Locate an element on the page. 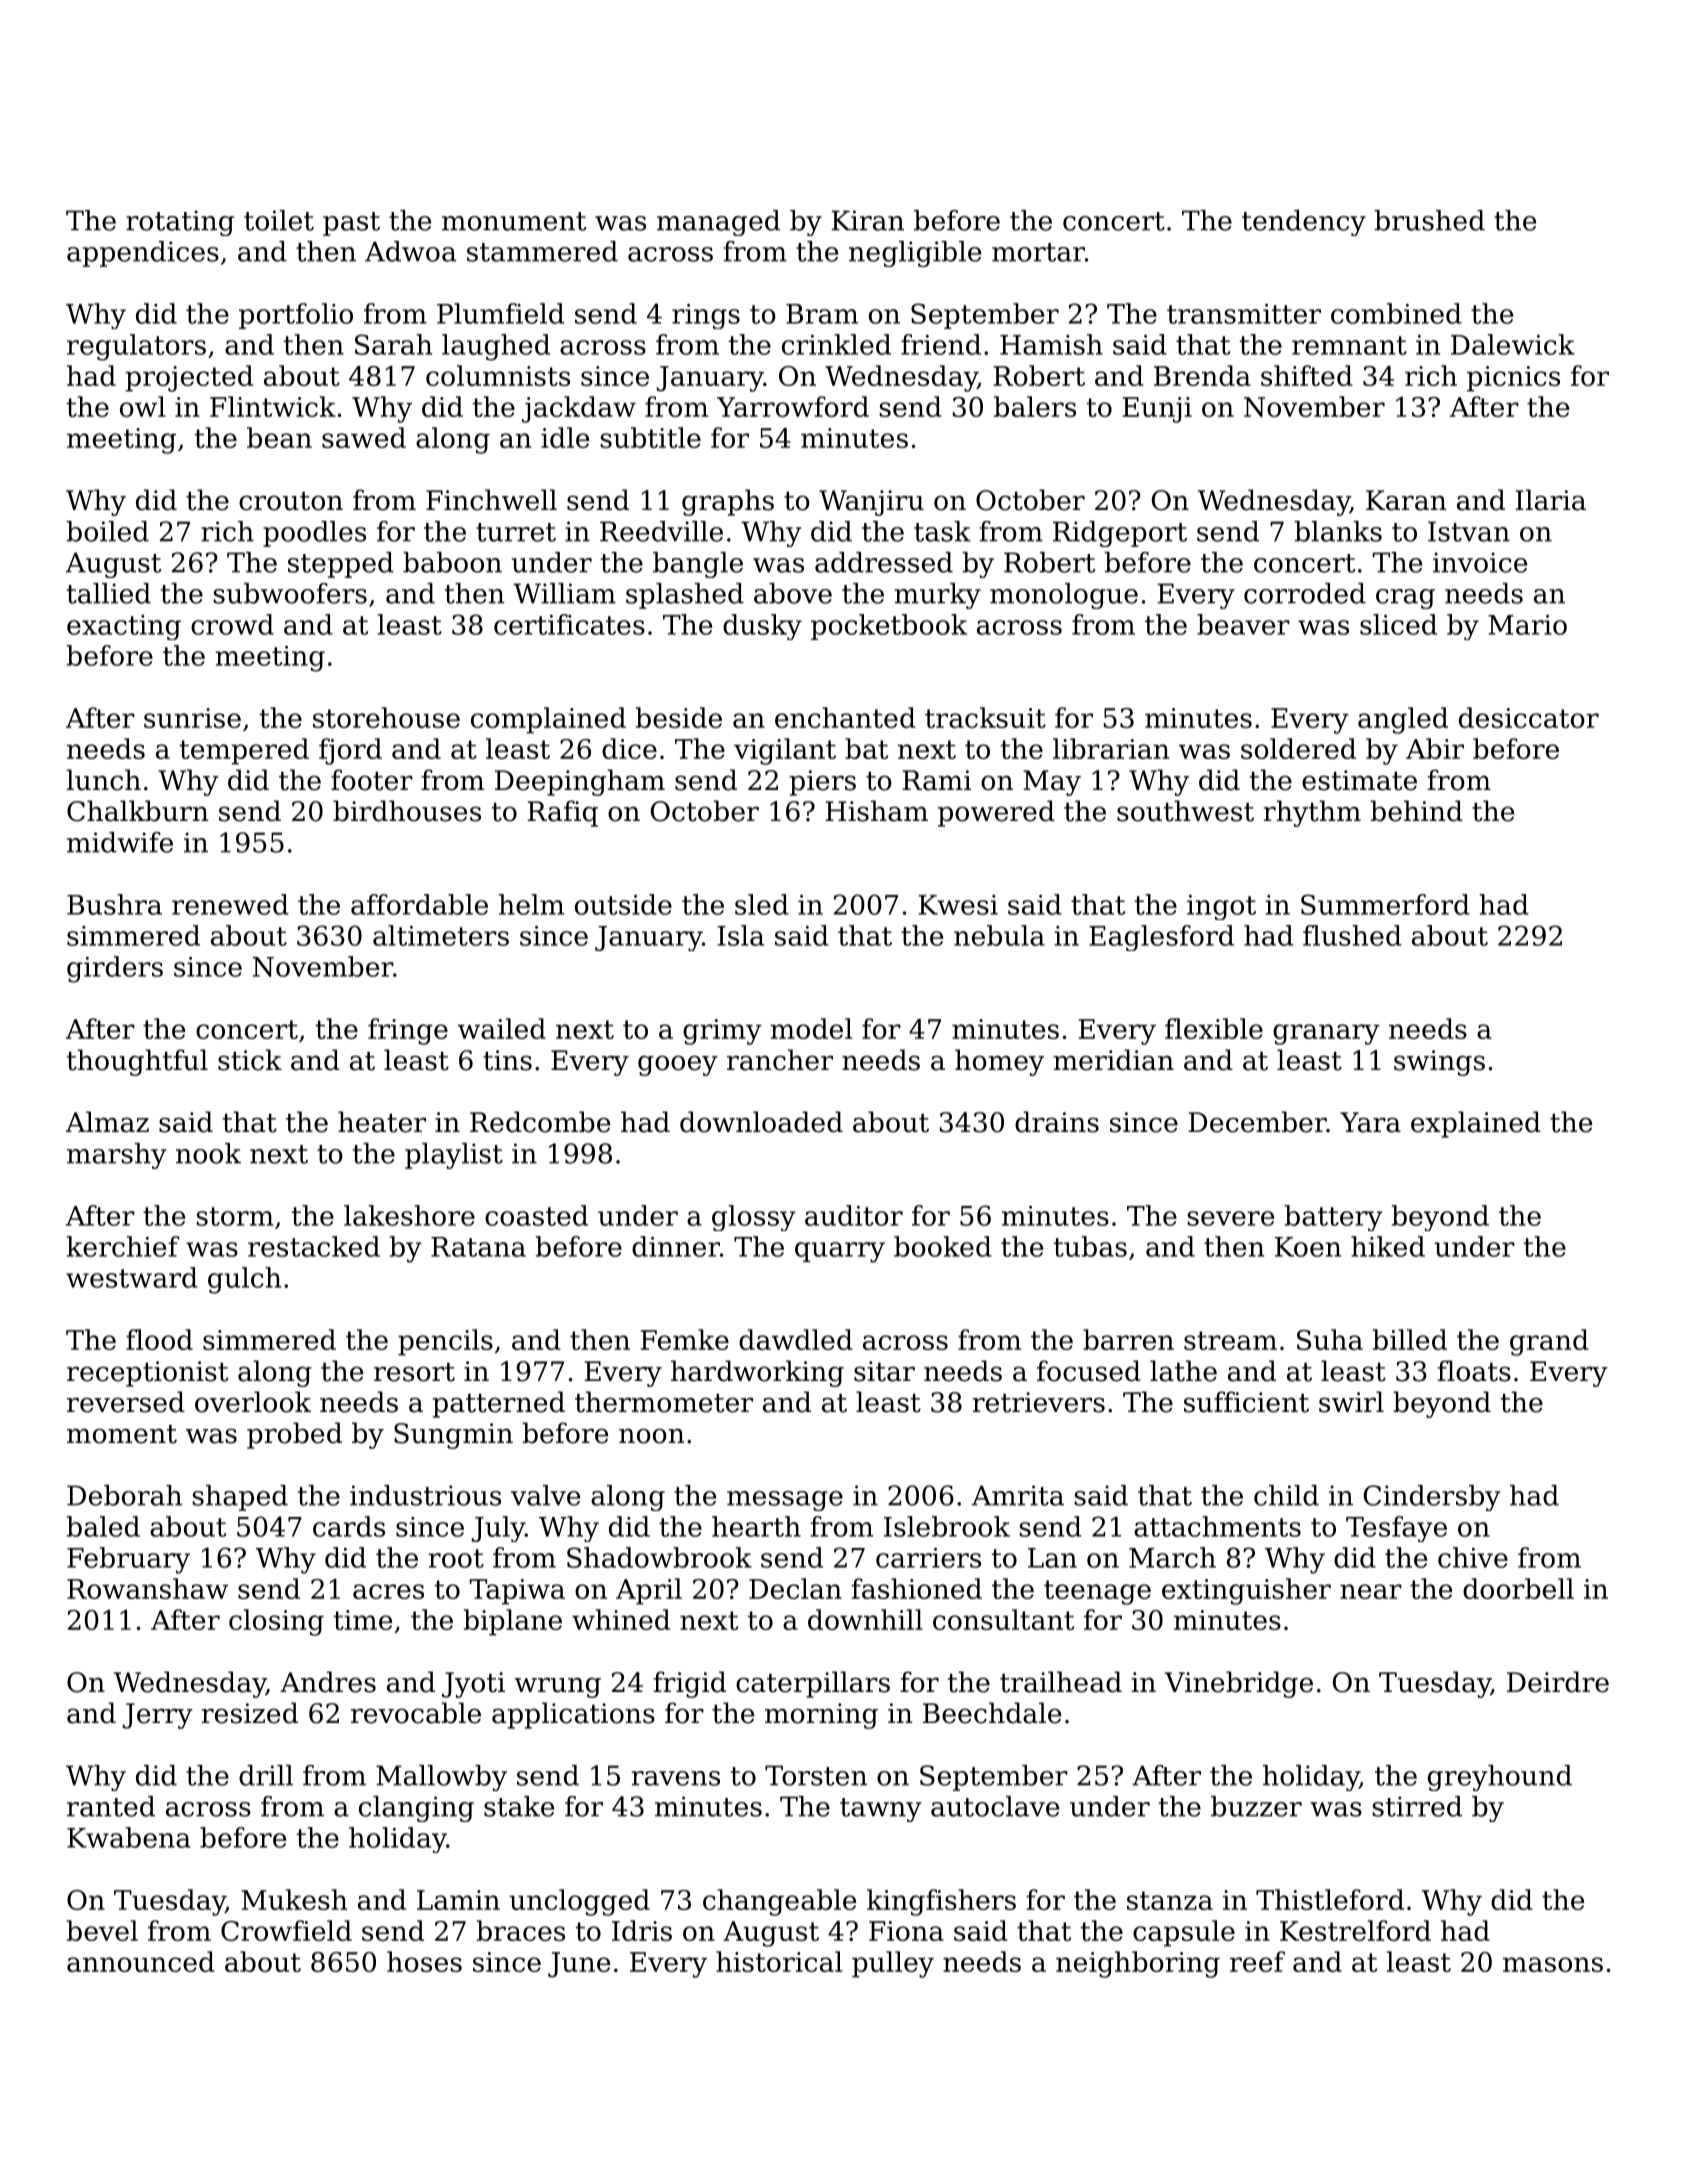  swings is located at coordinates (1439, 1063).
